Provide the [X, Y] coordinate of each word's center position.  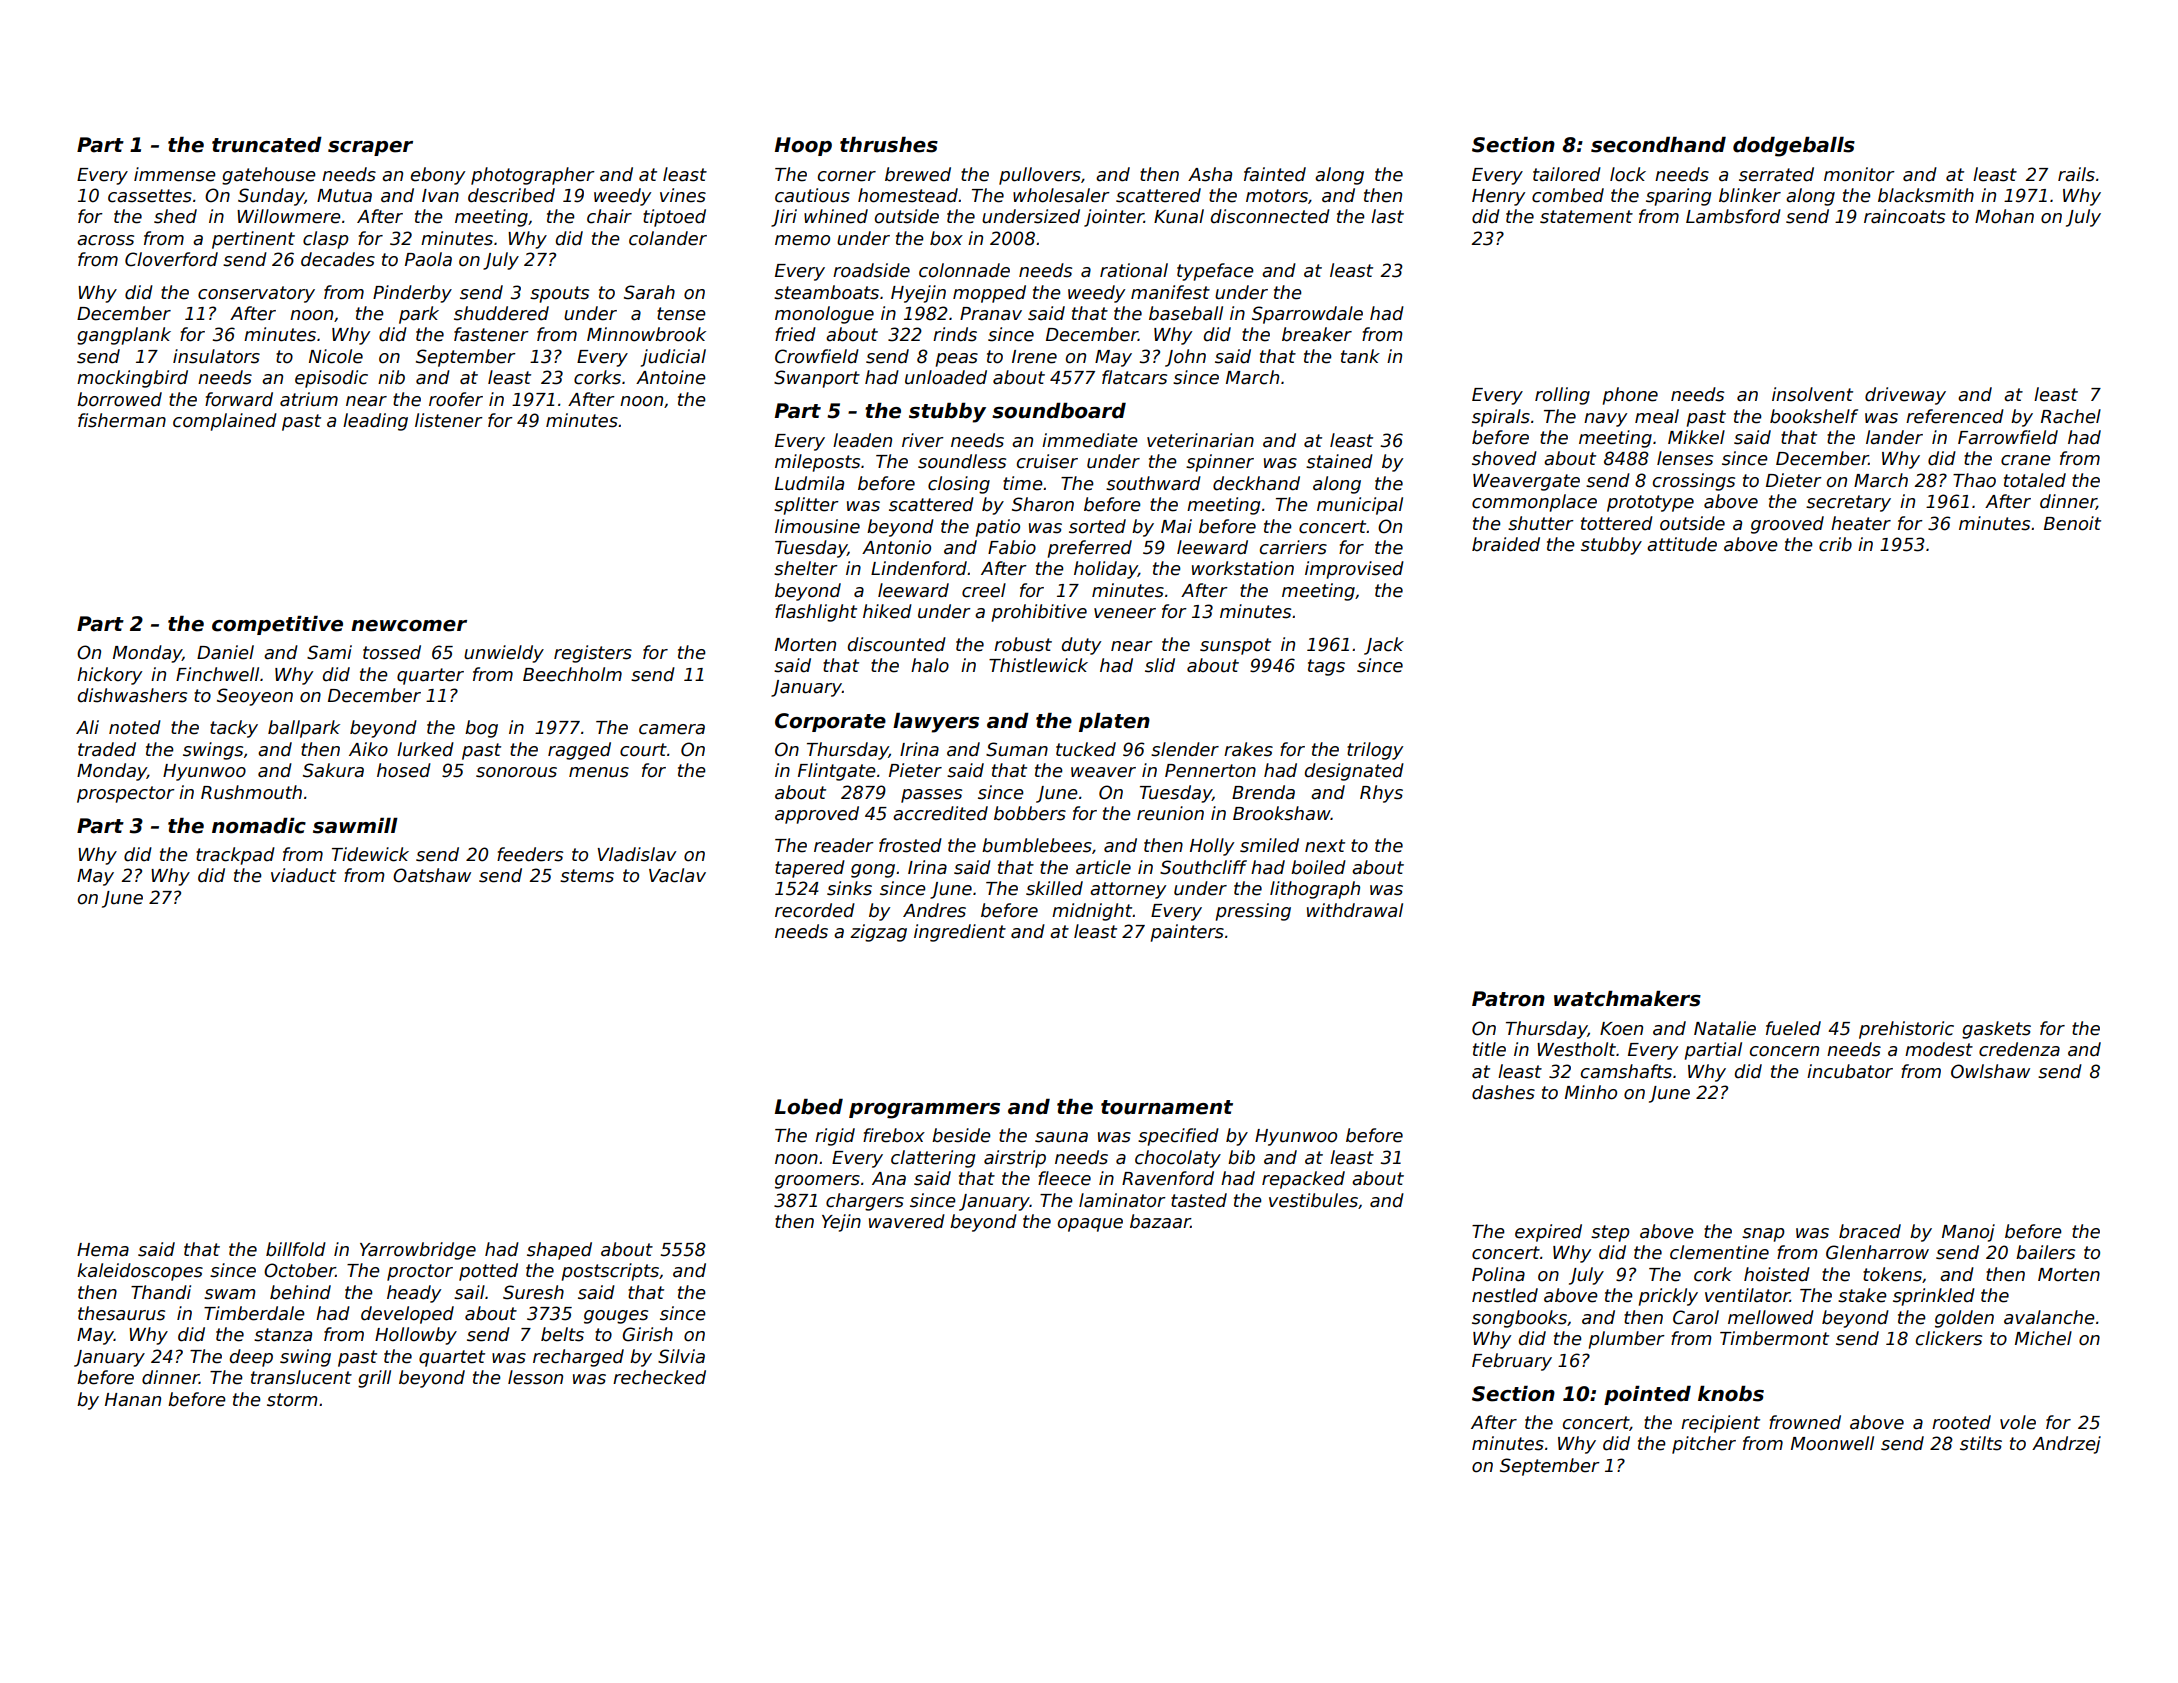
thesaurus [121, 1313]
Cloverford [171, 259]
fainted [1275, 174]
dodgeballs [1794, 147]
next [1325, 846]
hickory [109, 676]
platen [1114, 722]
